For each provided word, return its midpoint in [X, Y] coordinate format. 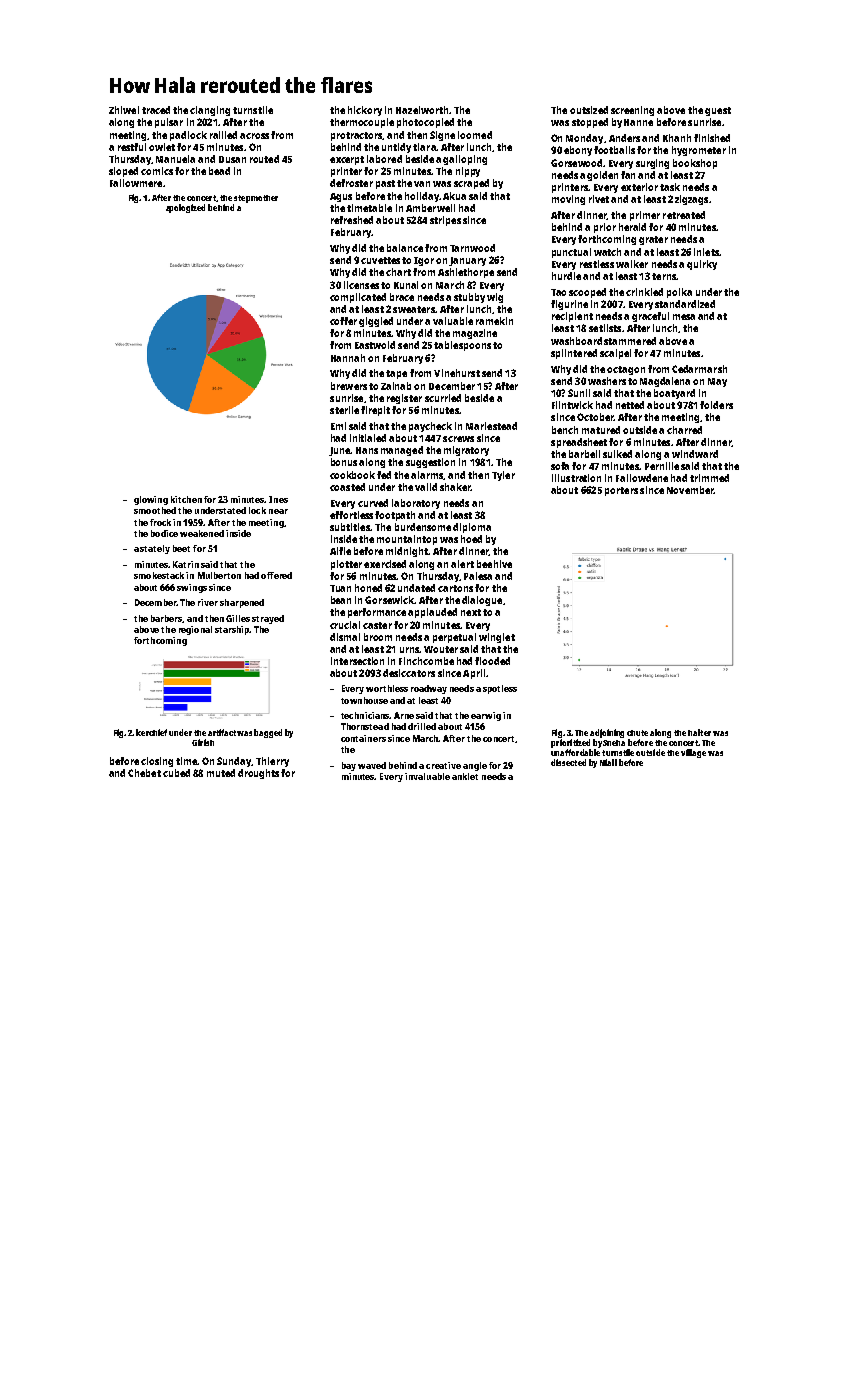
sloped [123, 172]
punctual [571, 253]
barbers [167, 619]
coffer [343, 321]
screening [632, 111]
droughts [258, 774]
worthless [387, 688]
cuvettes [380, 260]
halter [699, 732]
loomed [475, 135]
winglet [497, 638]
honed [368, 588]
